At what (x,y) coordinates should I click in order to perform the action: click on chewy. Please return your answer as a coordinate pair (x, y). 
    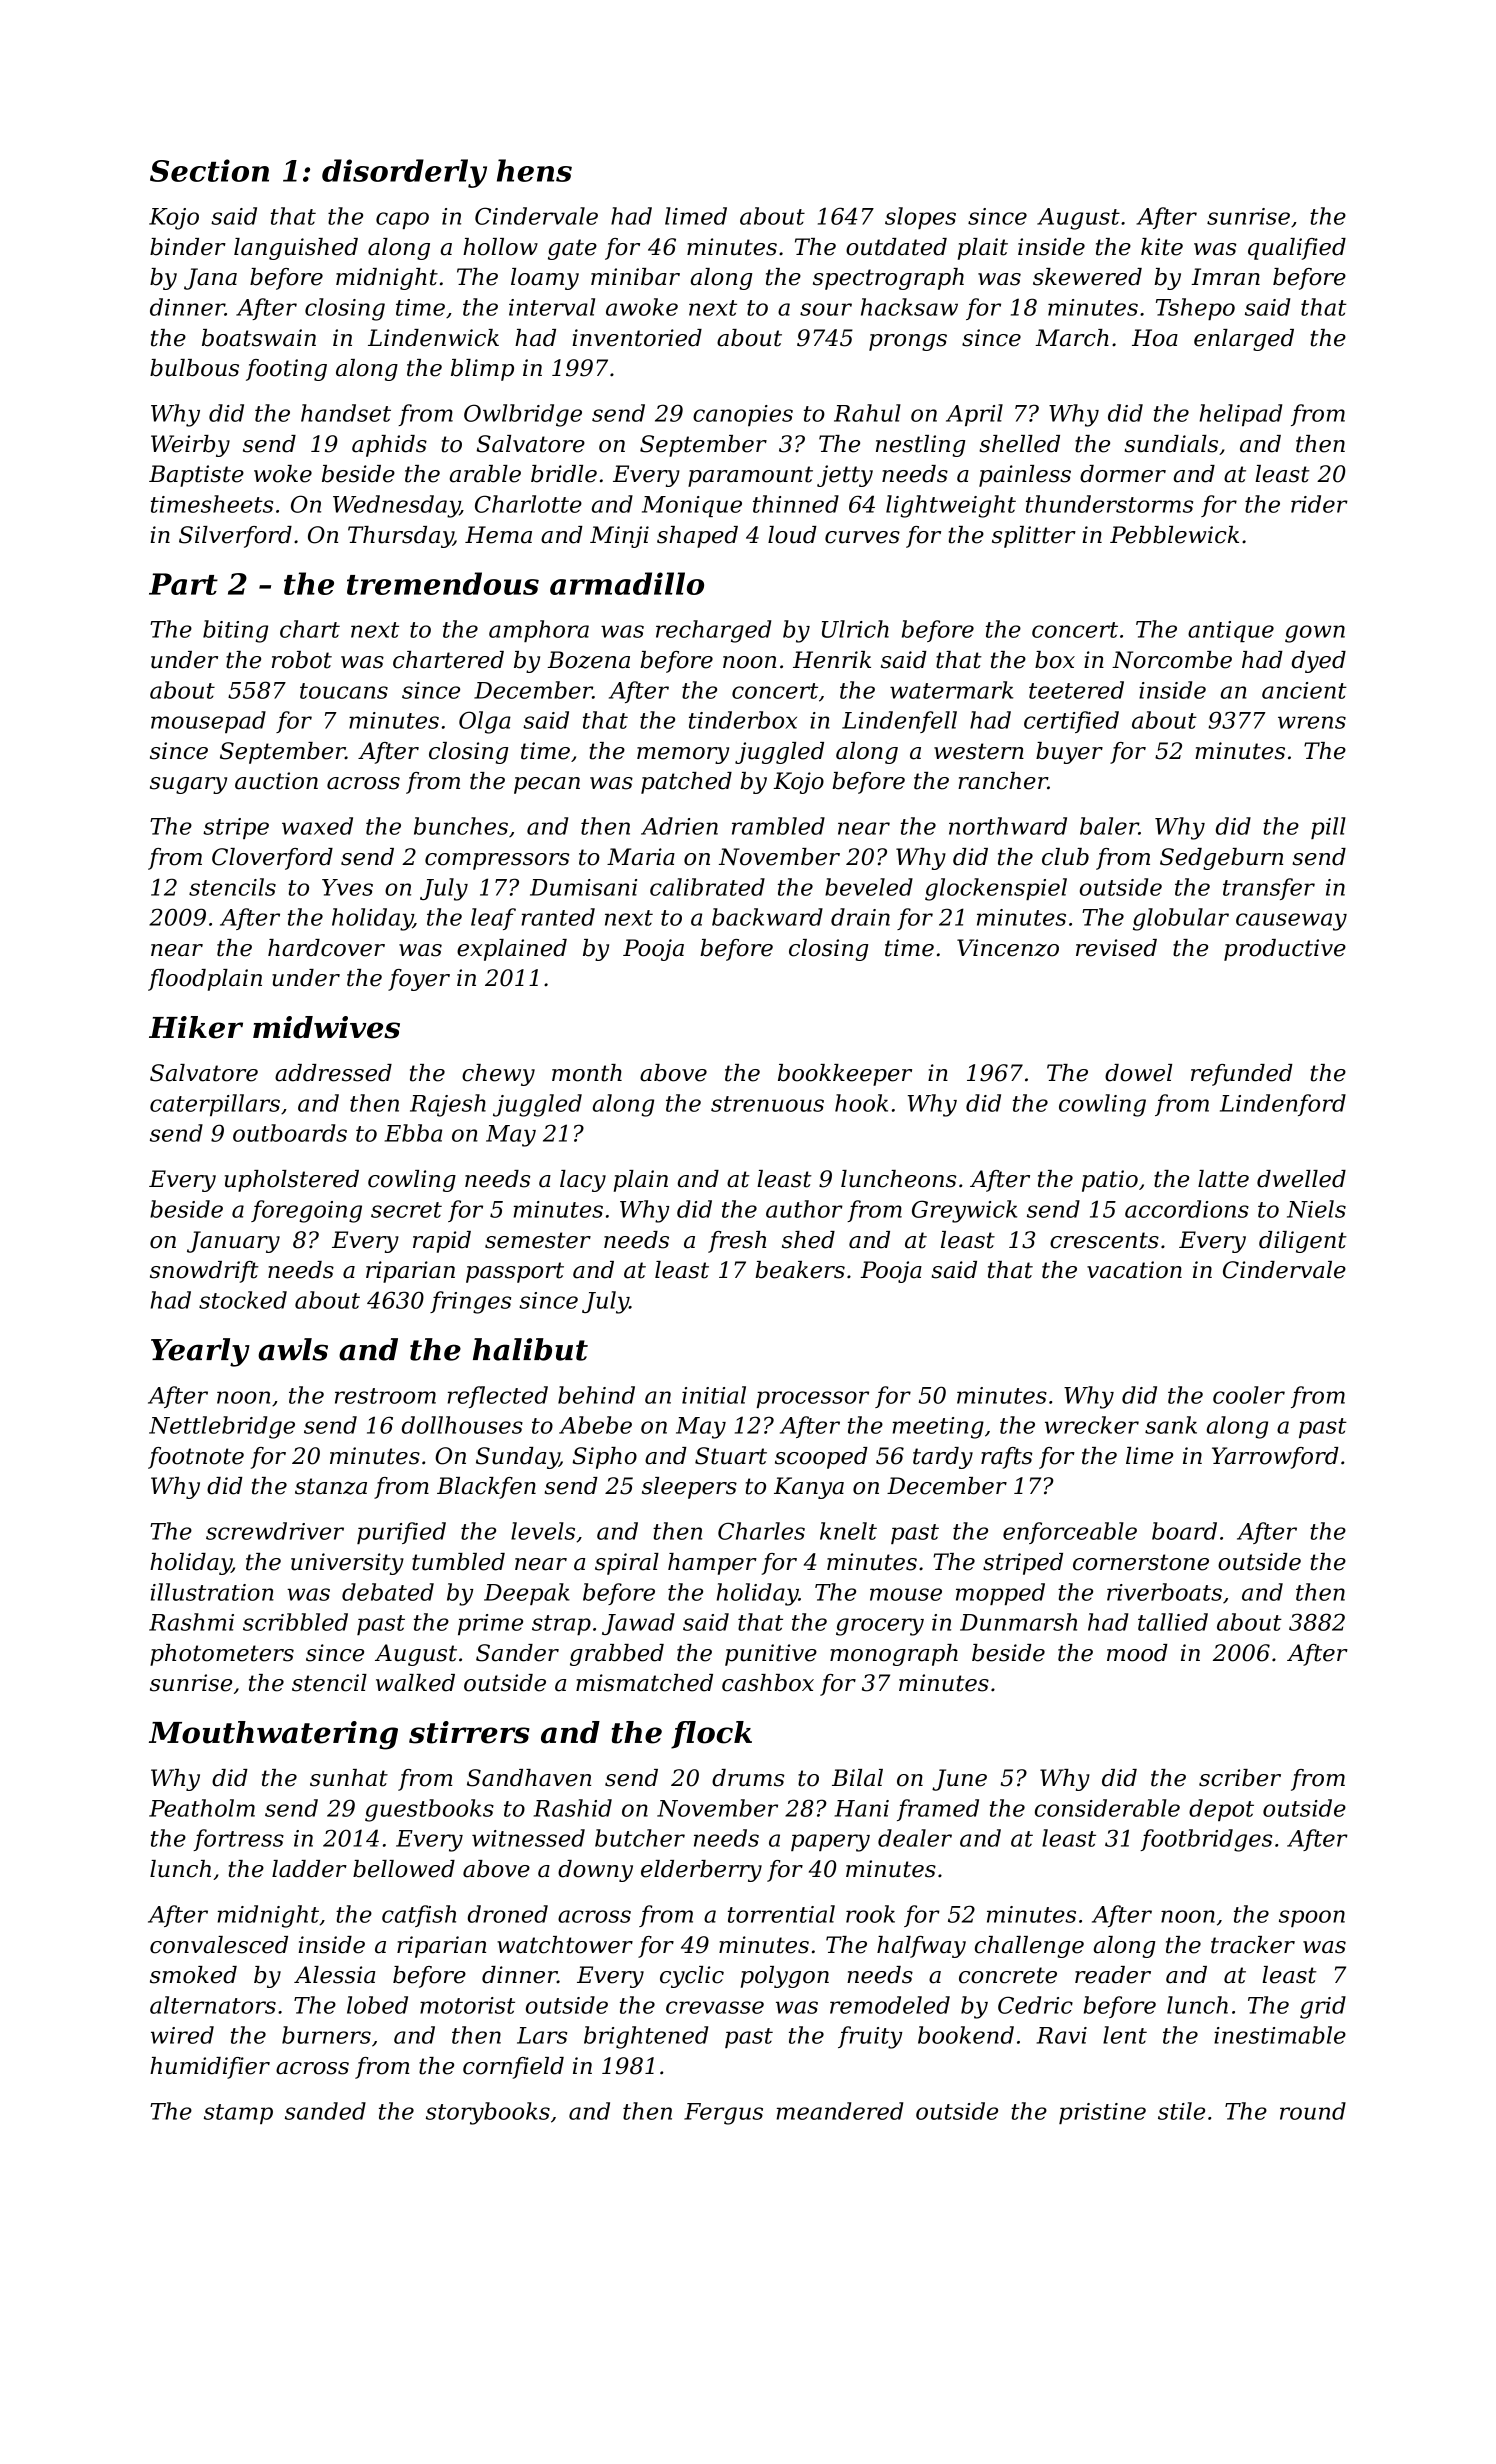
    Looking at the image, I should click on (498, 1075).
